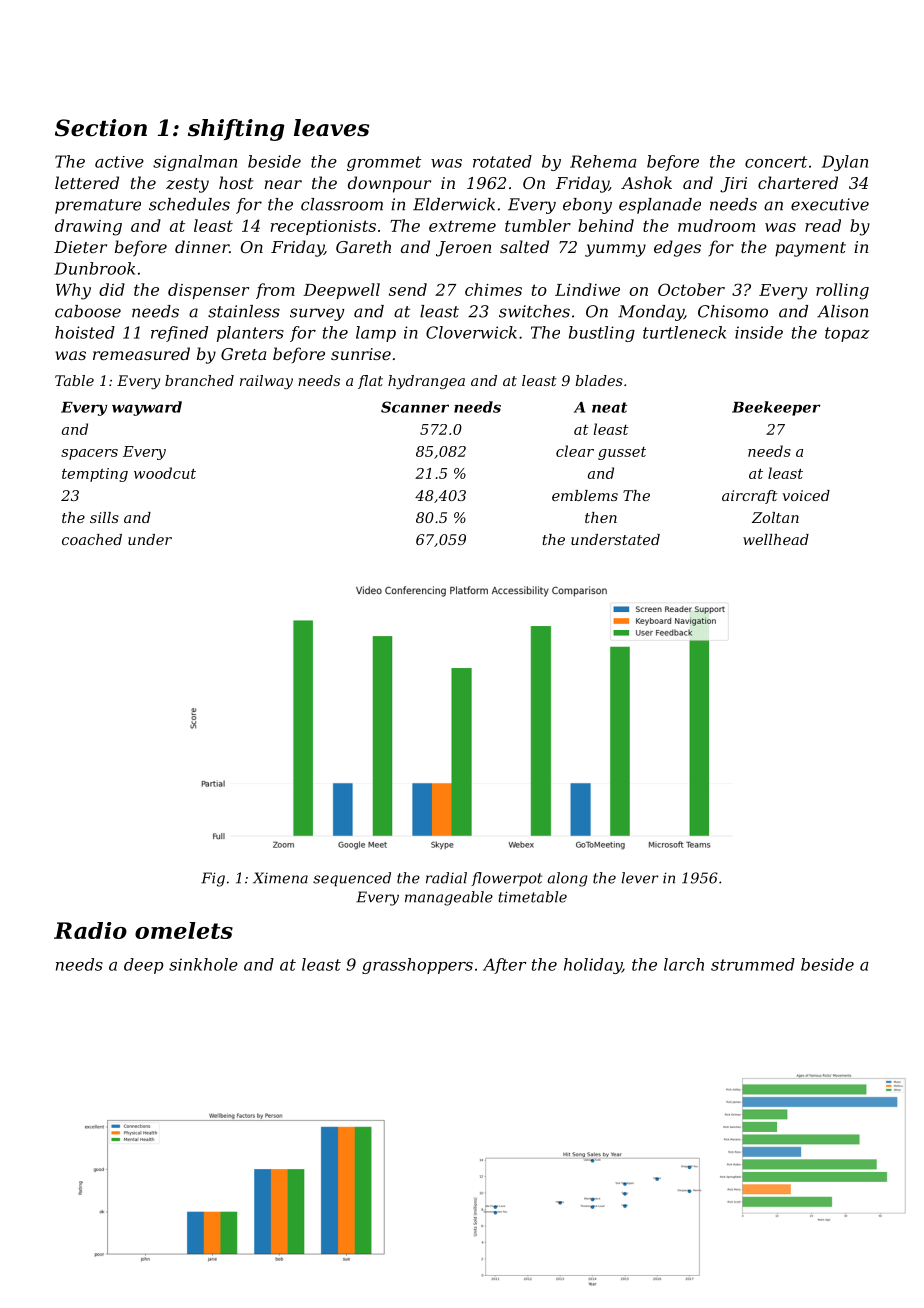 The width and height of the screenshot is (924, 1308). I want to click on Rehema, so click(603, 161).
